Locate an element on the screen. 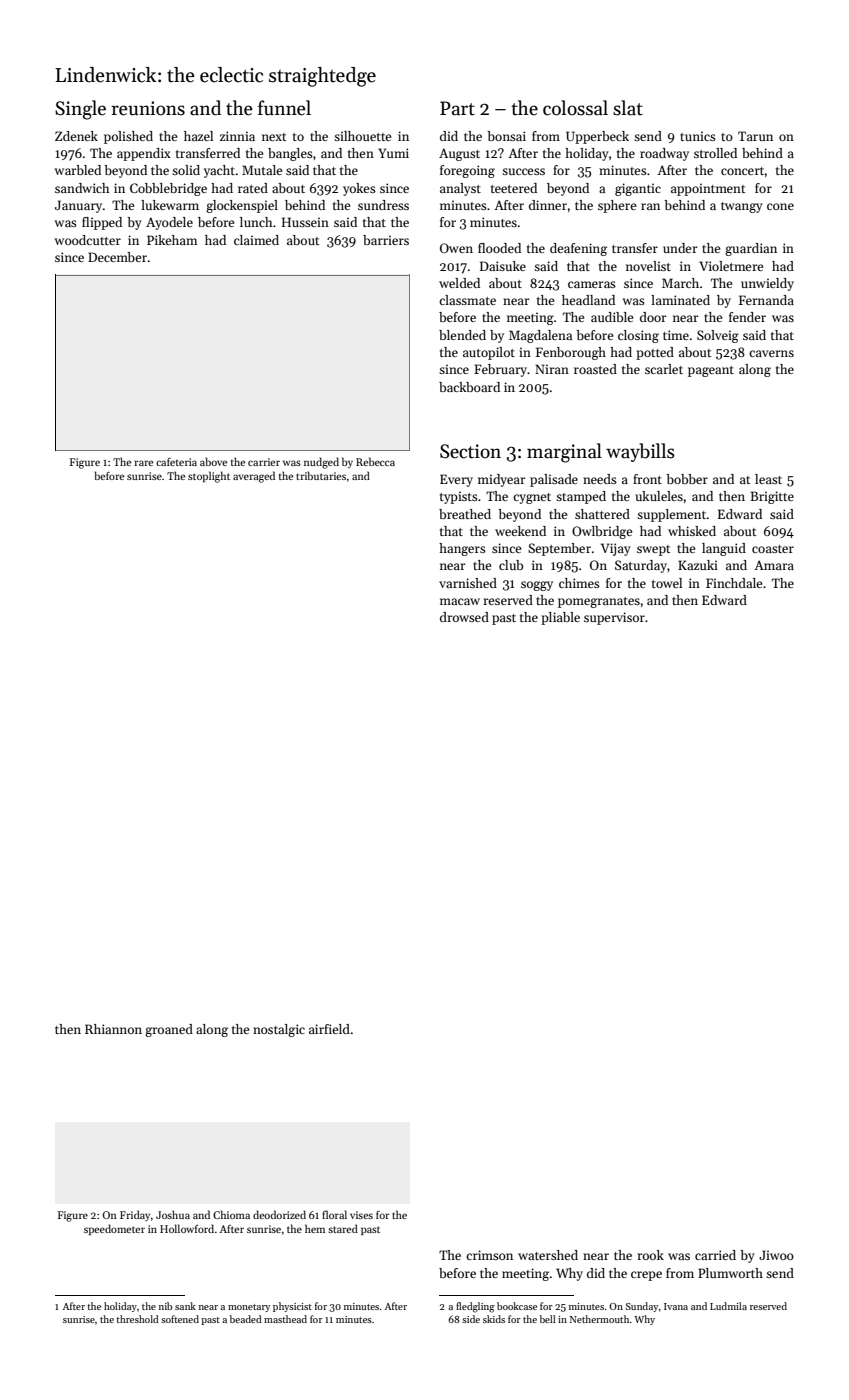 The height and width of the screenshot is (1400, 849). Pikeham is located at coordinates (172, 240).
